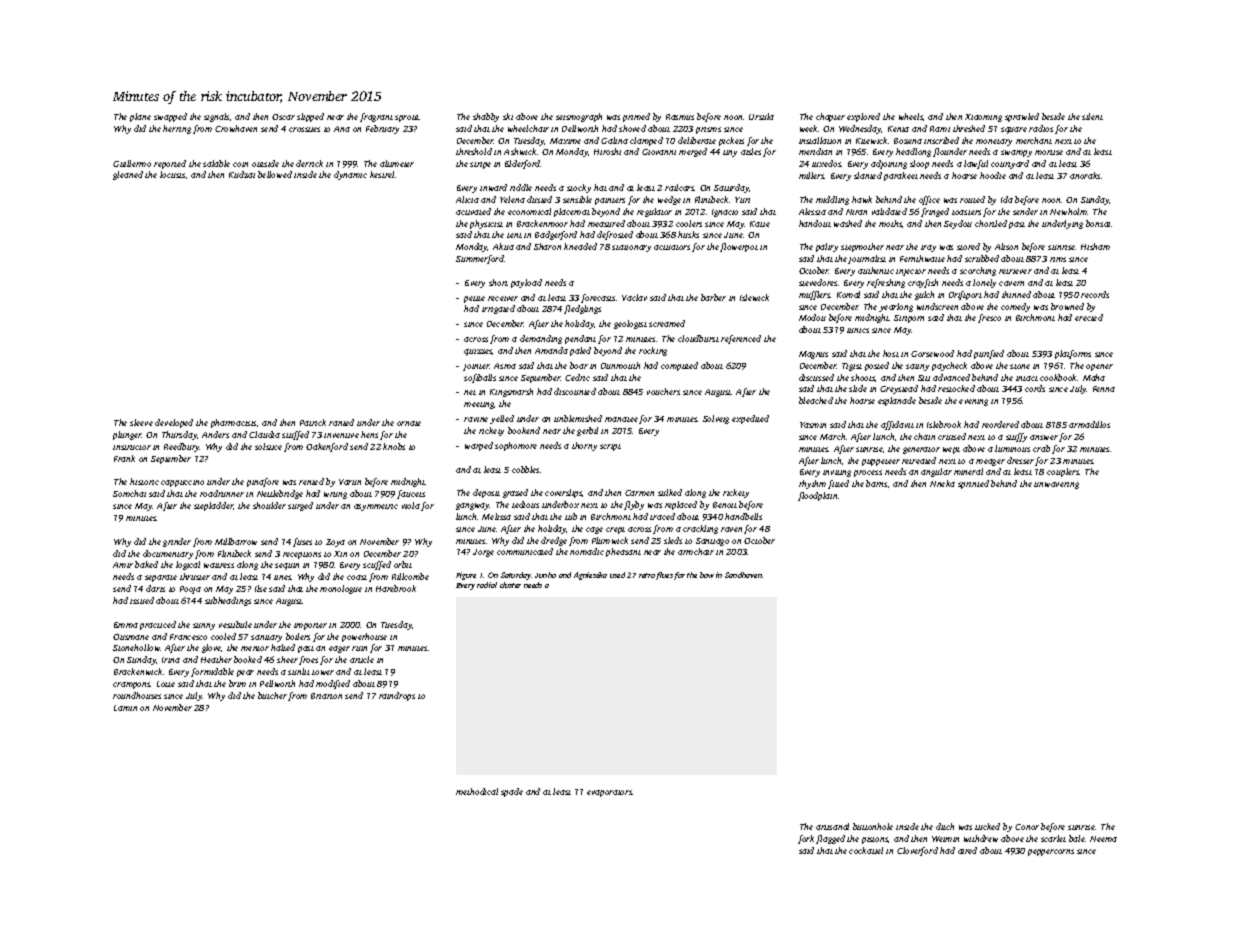 The width and height of the page is (1233, 952). Describe the element at coordinates (204, 626) in the page. I see `sunny` at that location.
